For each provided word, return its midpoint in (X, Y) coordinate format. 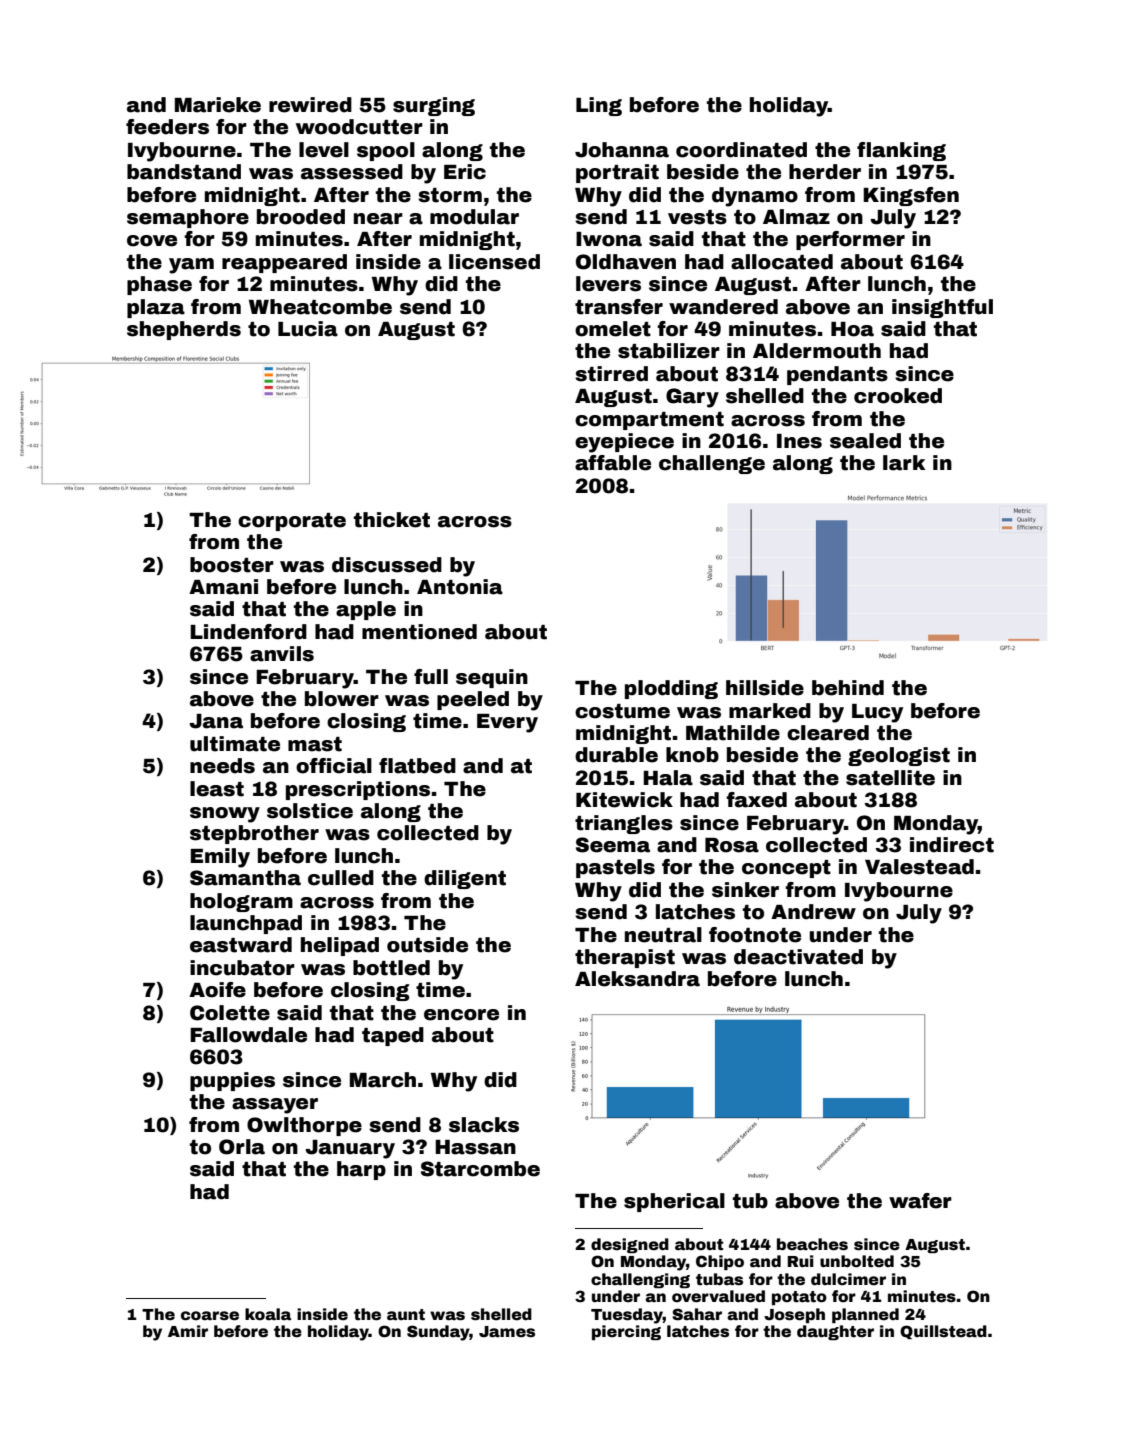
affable (613, 463)
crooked (898, 396)
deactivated (798, 957)
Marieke (218, 105)
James (507, 1332)
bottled (391, 968)
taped (393, 1036)
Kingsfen (911, 196)
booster (232, 565)
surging (434, 106)
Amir (188, 1331)
